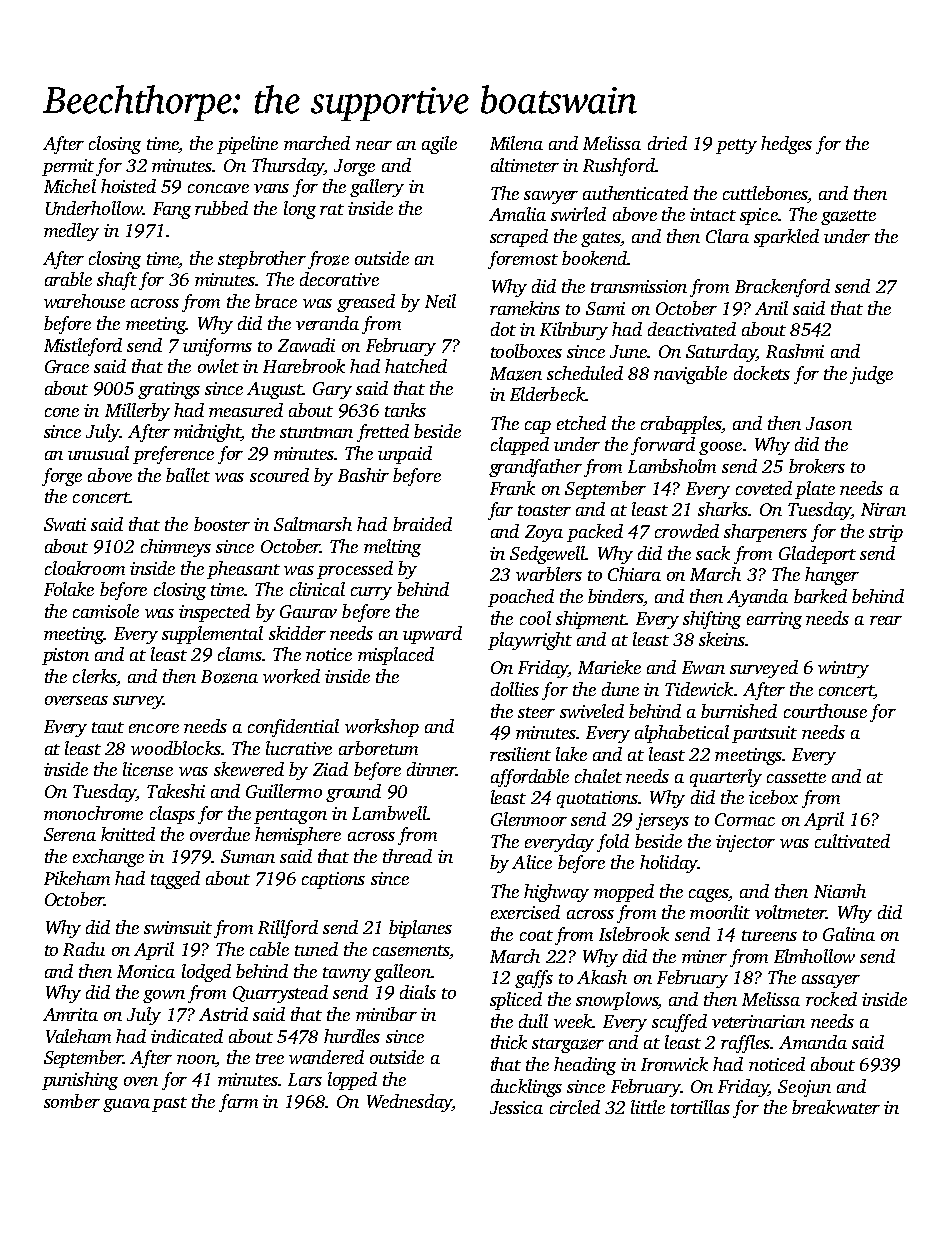  I want to click on strip, so click(886, 533).
